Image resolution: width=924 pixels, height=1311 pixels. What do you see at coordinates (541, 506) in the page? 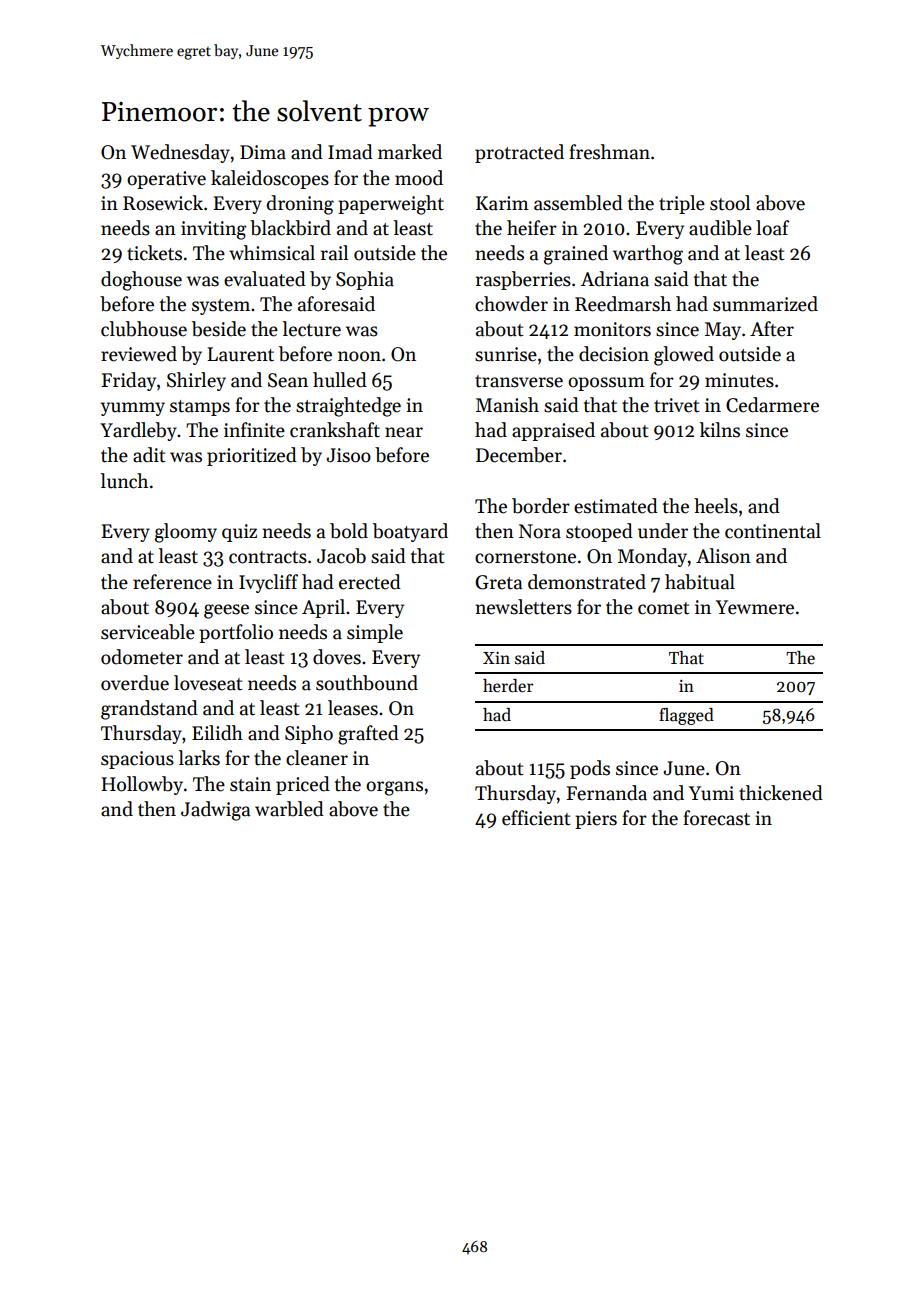
I see `border` at bounding box center [541, 506].
